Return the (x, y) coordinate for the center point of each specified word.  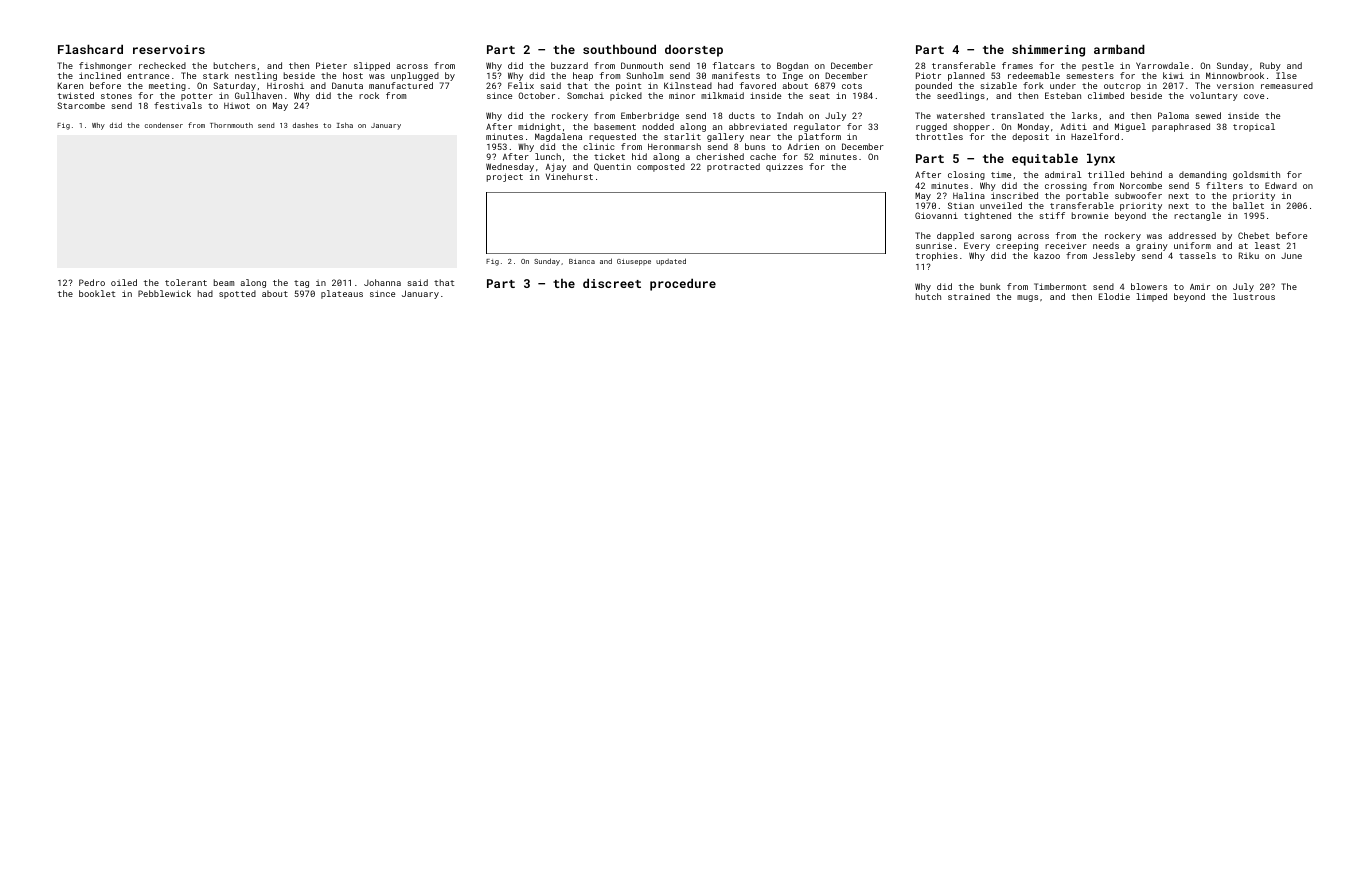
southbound (619, 49)
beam (224, 282)
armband (1119, 49)
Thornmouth (231, 125)
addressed (1192, 235)
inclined (100, 75)
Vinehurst (569, 176)
